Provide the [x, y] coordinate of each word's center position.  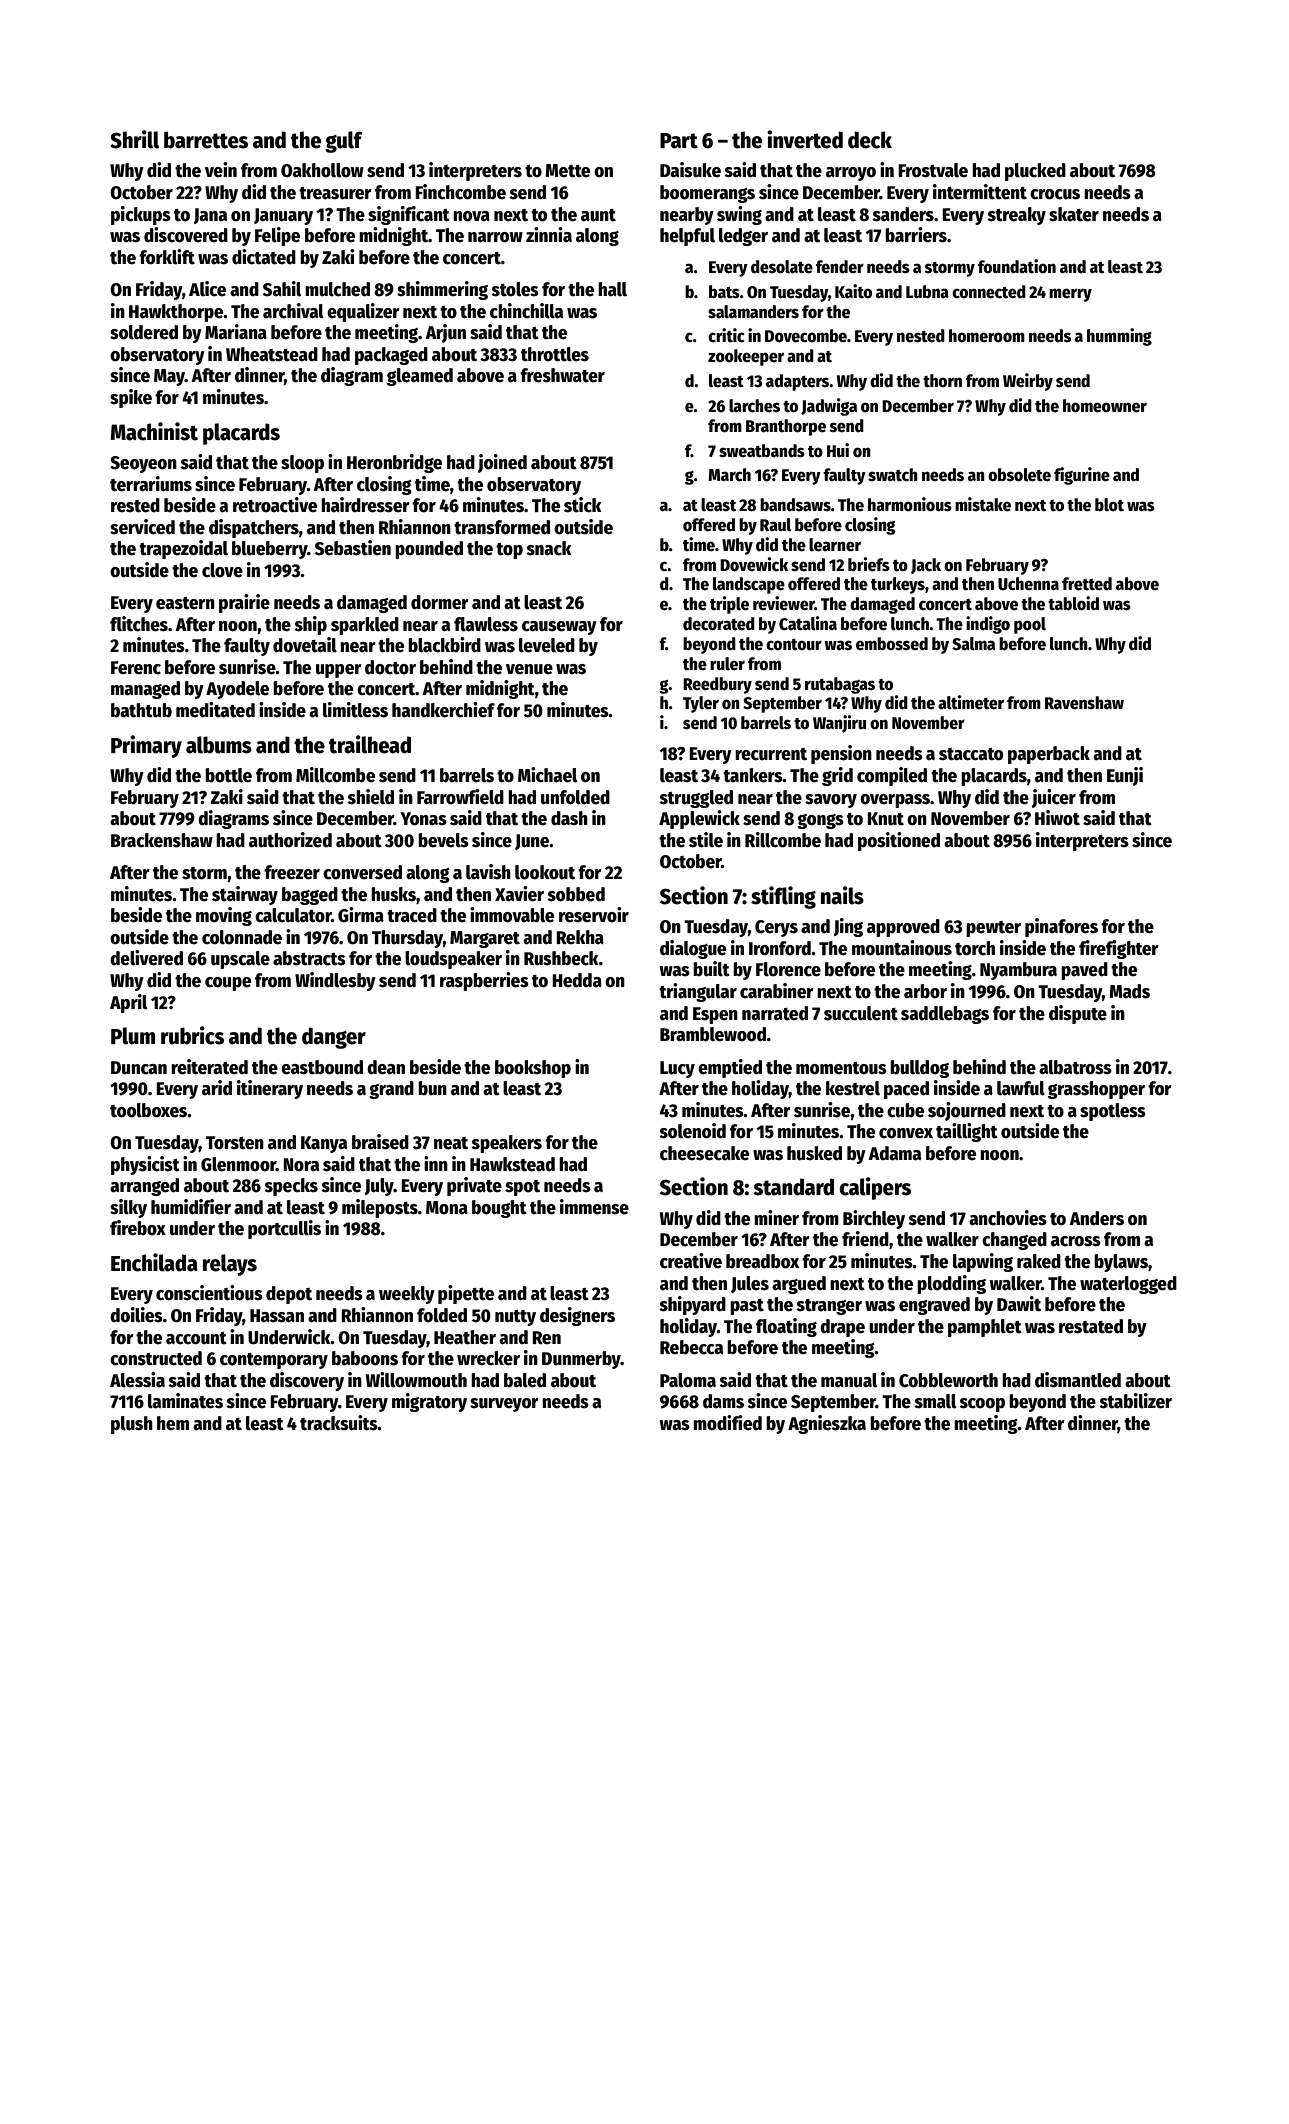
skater [1074, 214]
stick [583, 505]
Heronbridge [394, 463]
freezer [292, 872]
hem [173, 1423]
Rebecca [691, 1347]
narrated [775, 1013]
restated [1091, 1326]
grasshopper [1096, 1090]
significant [409, 215]
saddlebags [945, 1015]
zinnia [549, 235]
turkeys [898, 585]
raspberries [484, 981]
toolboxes [149, 1110]
